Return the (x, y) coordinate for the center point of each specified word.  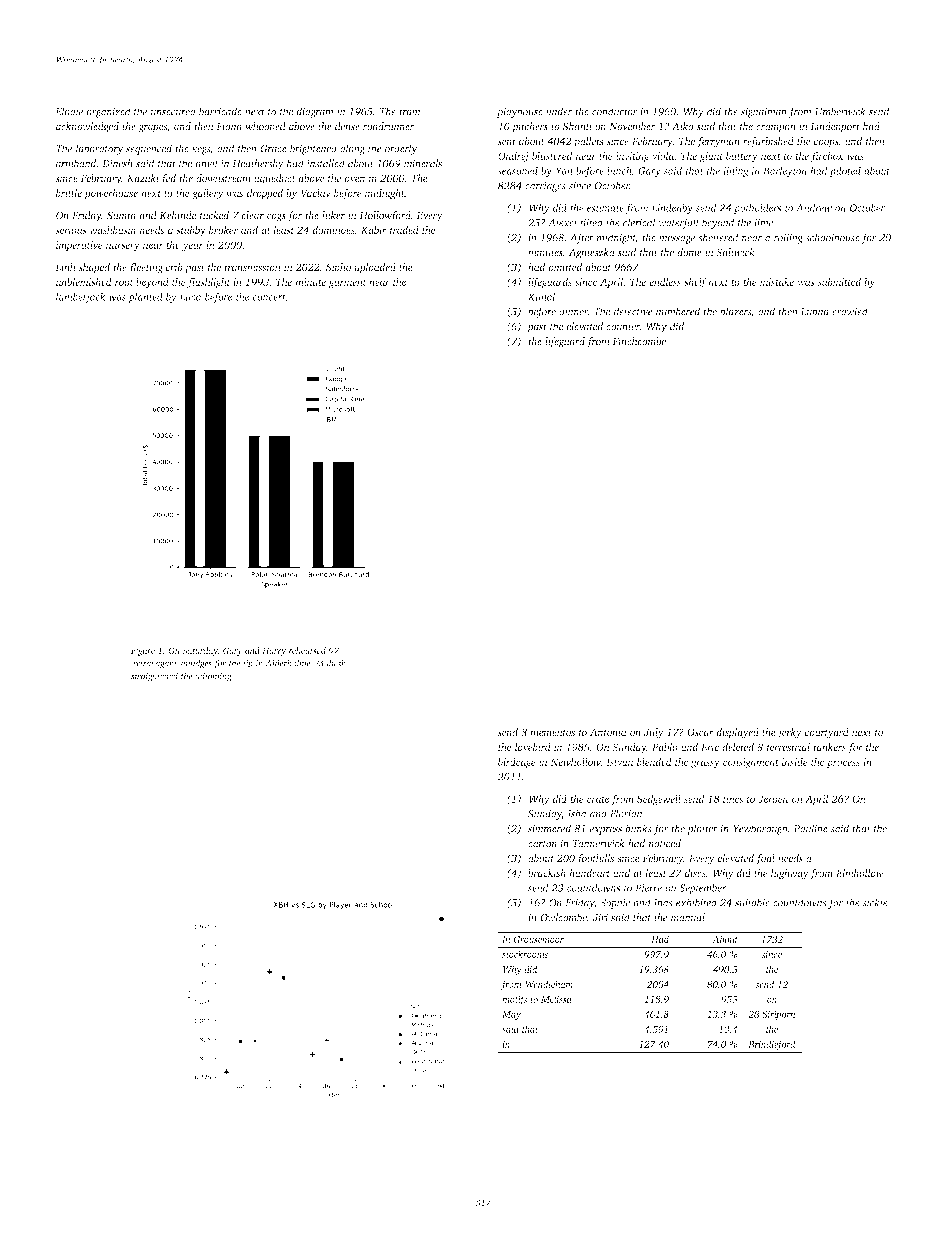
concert (269, 297)
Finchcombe (639, 341)
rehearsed (307, 650)
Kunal (541, 296)
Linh (65, 267)
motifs (514, 1000)
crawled (850, 311)
